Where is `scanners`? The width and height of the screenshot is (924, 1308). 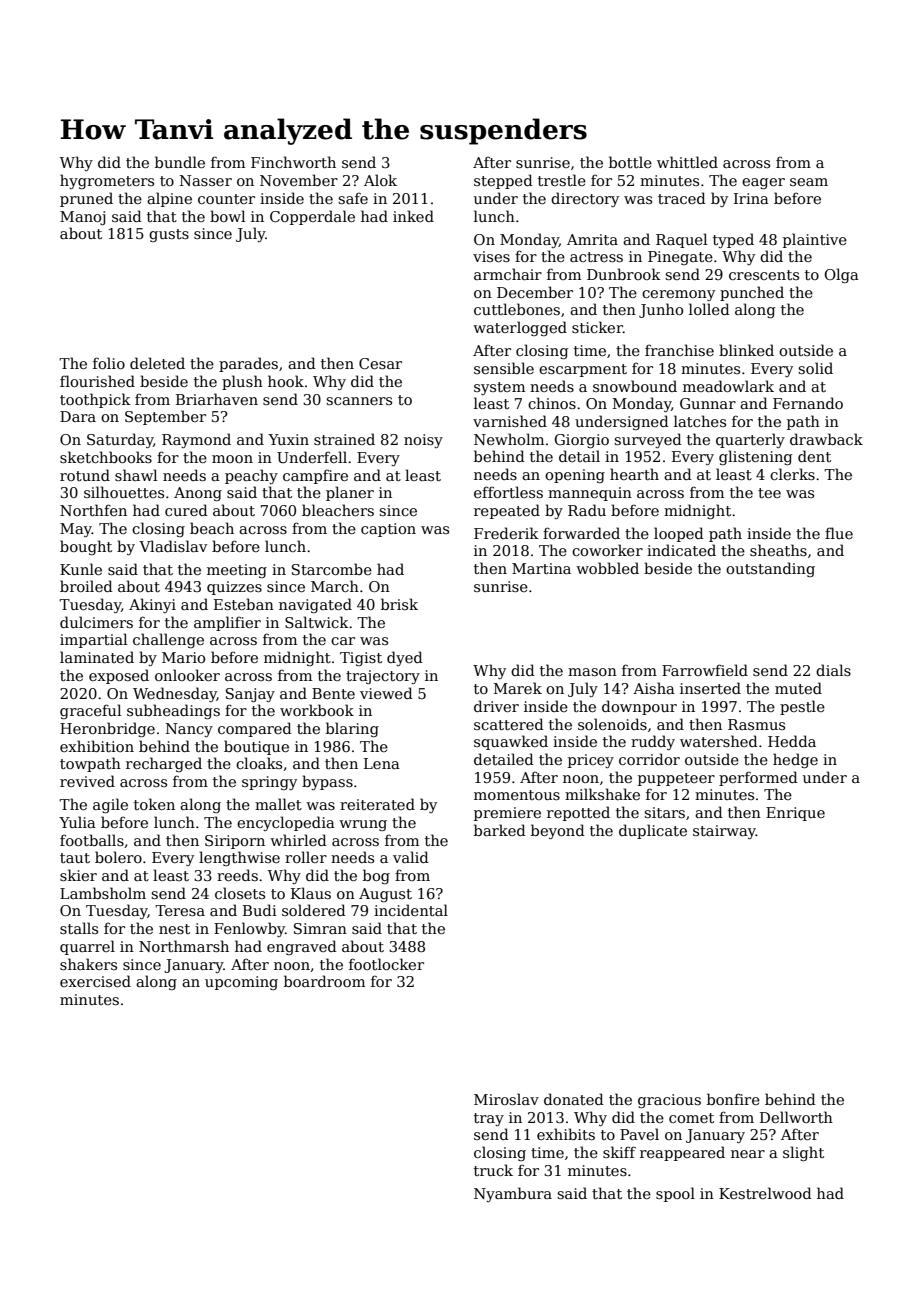
scanners is located at coordinates (359, 401).
